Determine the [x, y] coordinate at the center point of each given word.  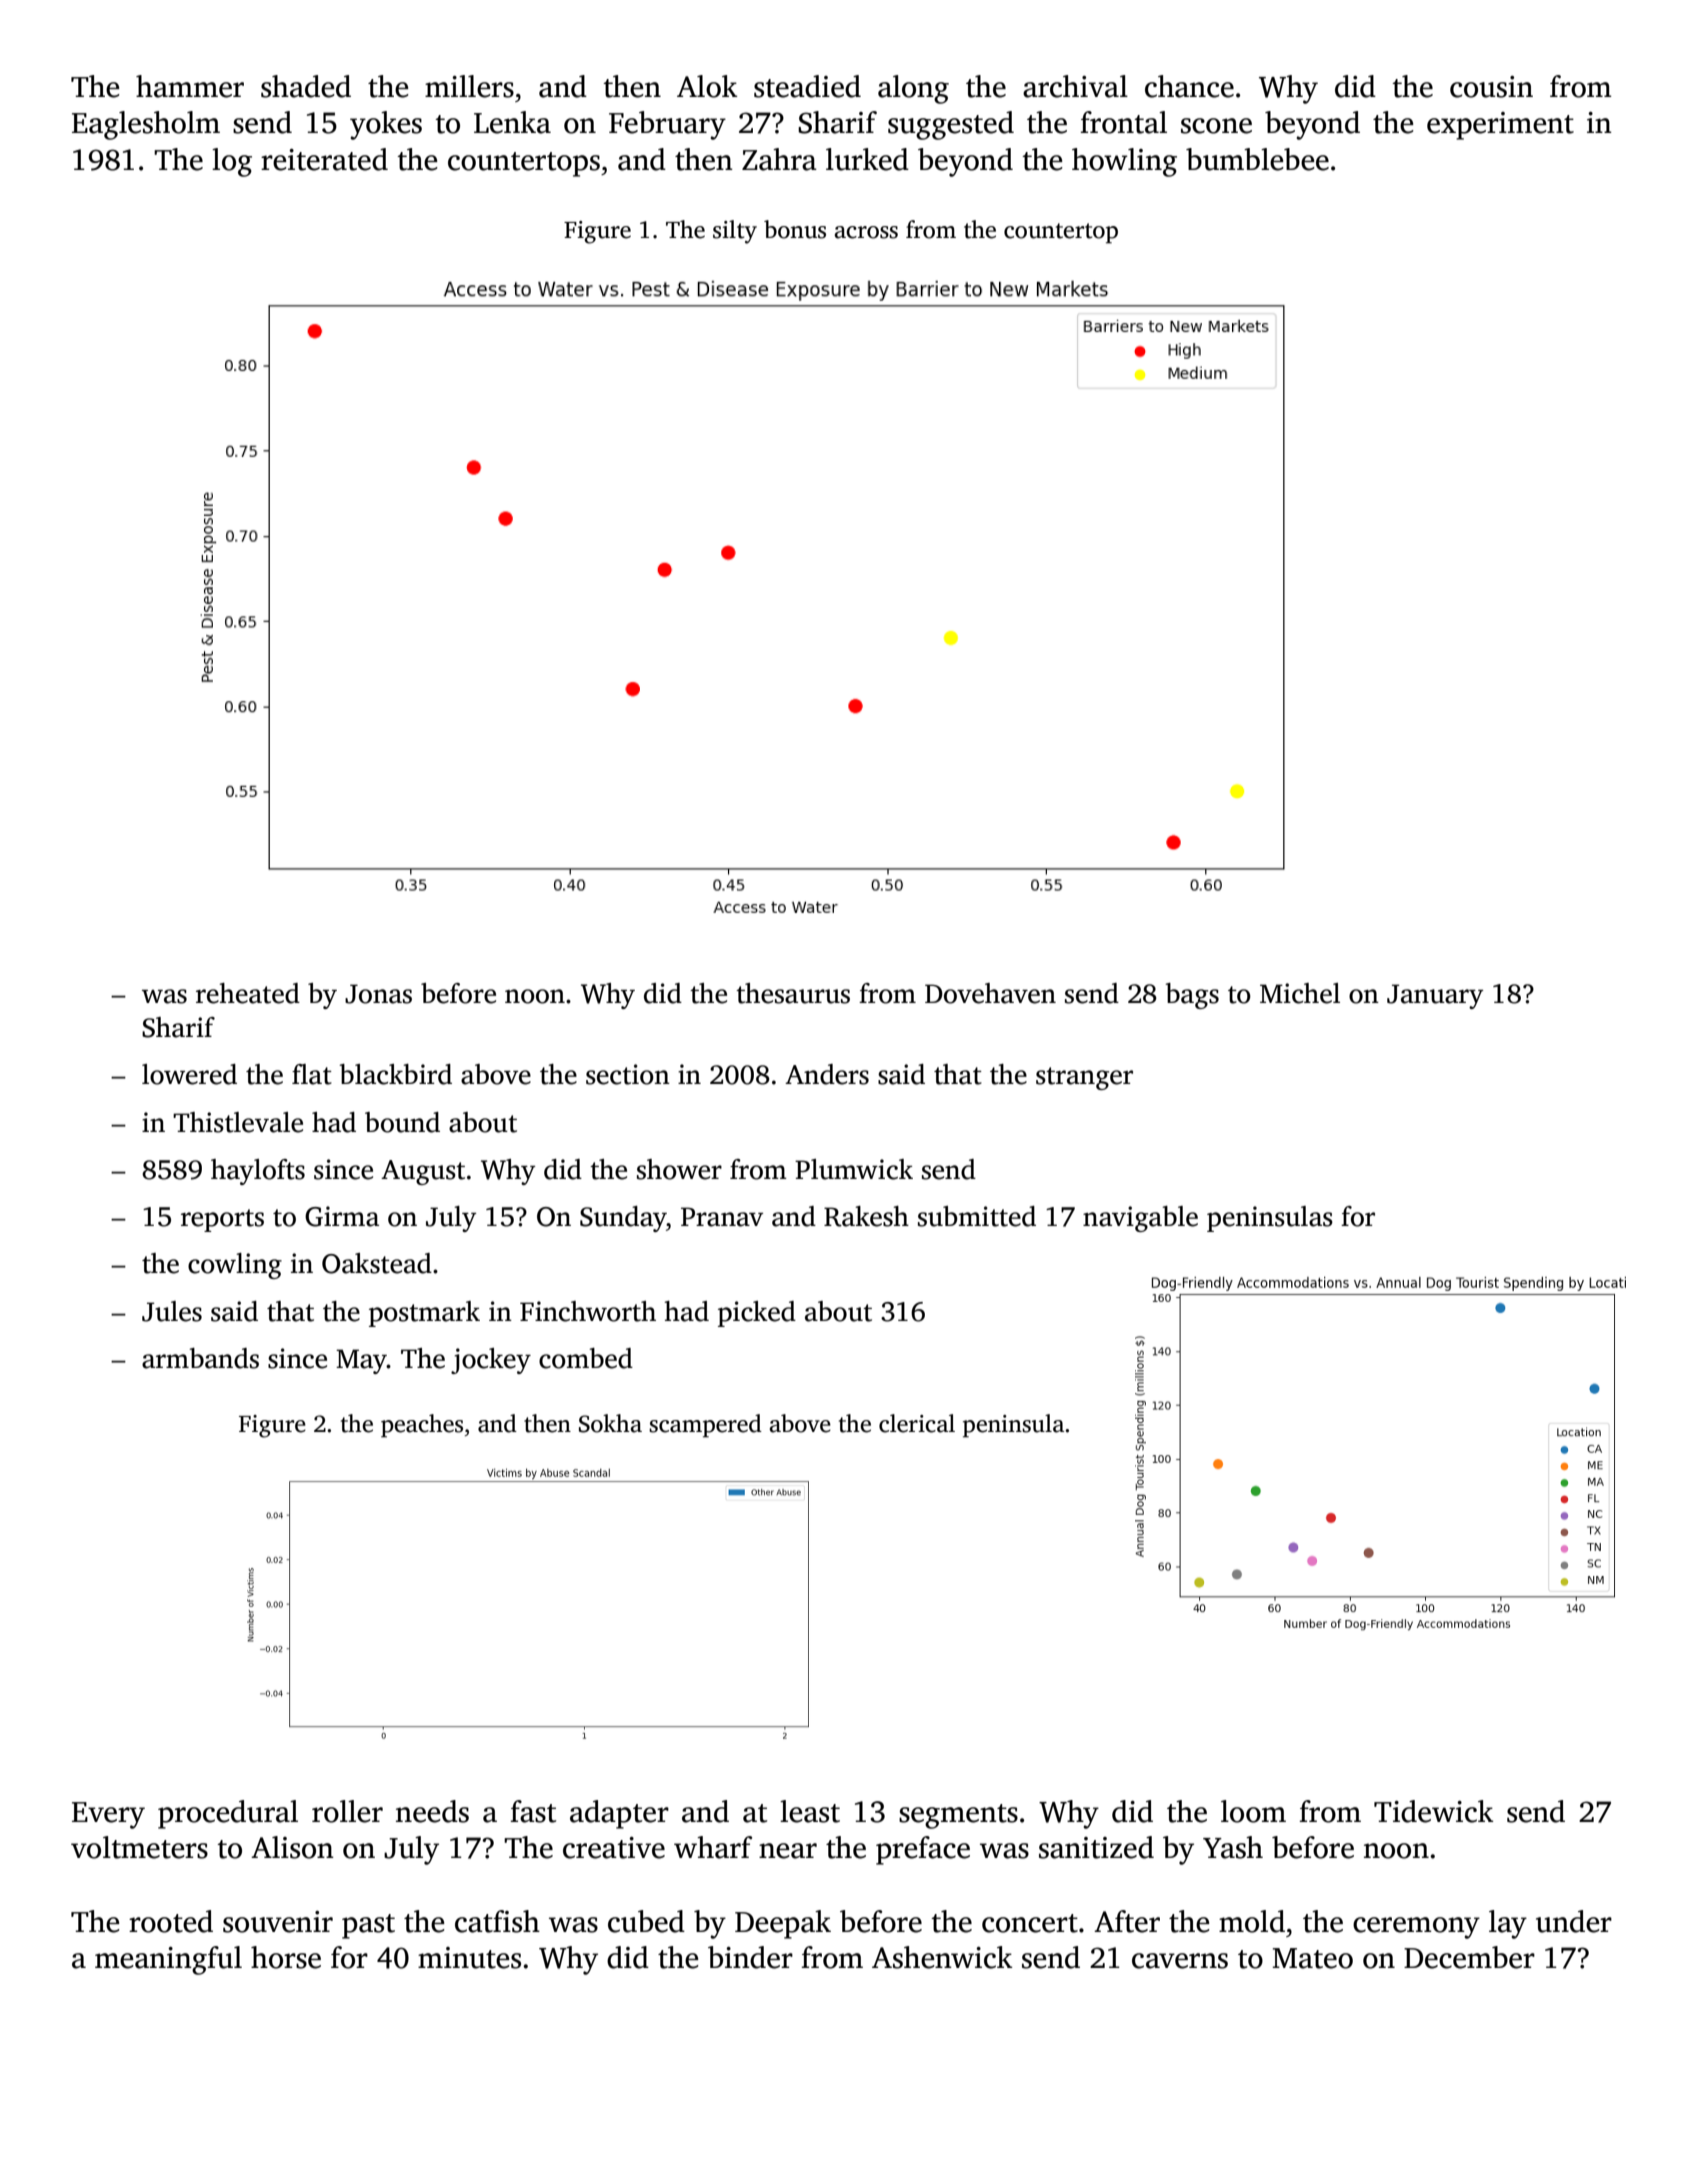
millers [469, 86]
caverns [1180, 1961]
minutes [469, 1958]
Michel [1300, 993]
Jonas [378, 994]
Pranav [722, 1217]
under [1574, 1921]
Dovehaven [990, 993]
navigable [1140, 1219]
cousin [1491, 87]
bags [1192, 996]
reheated [248, 993]
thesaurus [793, 993]
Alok [707, 86]
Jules [172, 1311]
